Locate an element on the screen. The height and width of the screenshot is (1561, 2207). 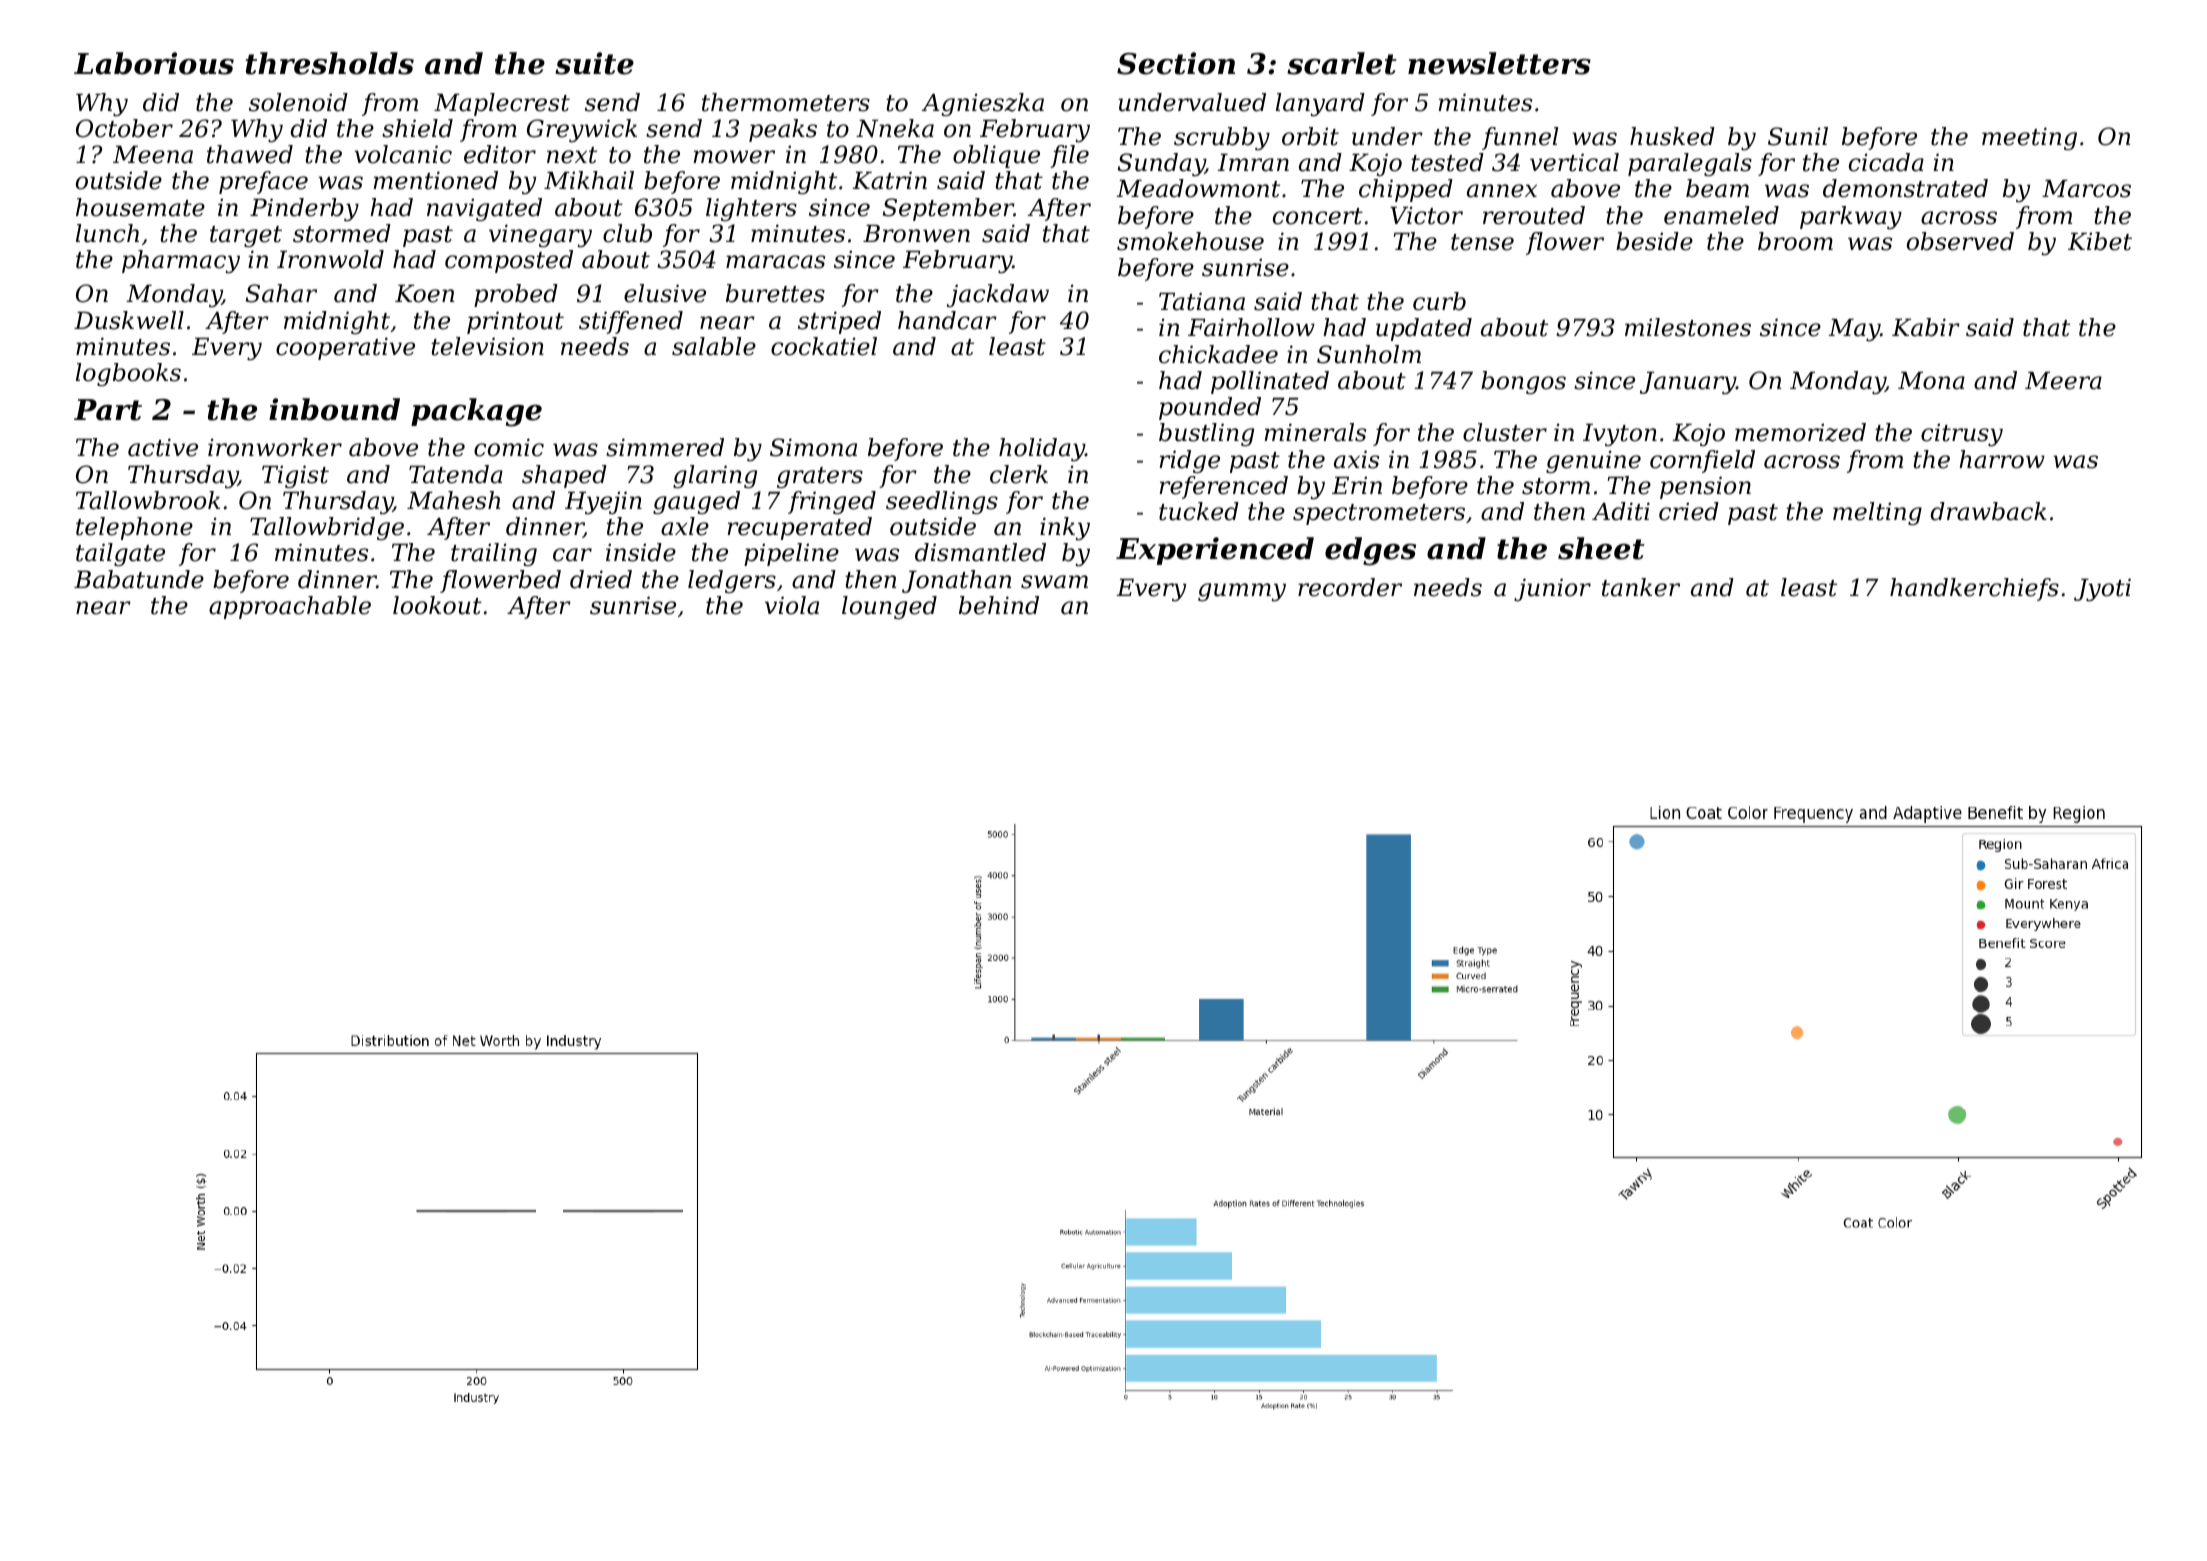
cicada is located at coordinates (1886, 162).
